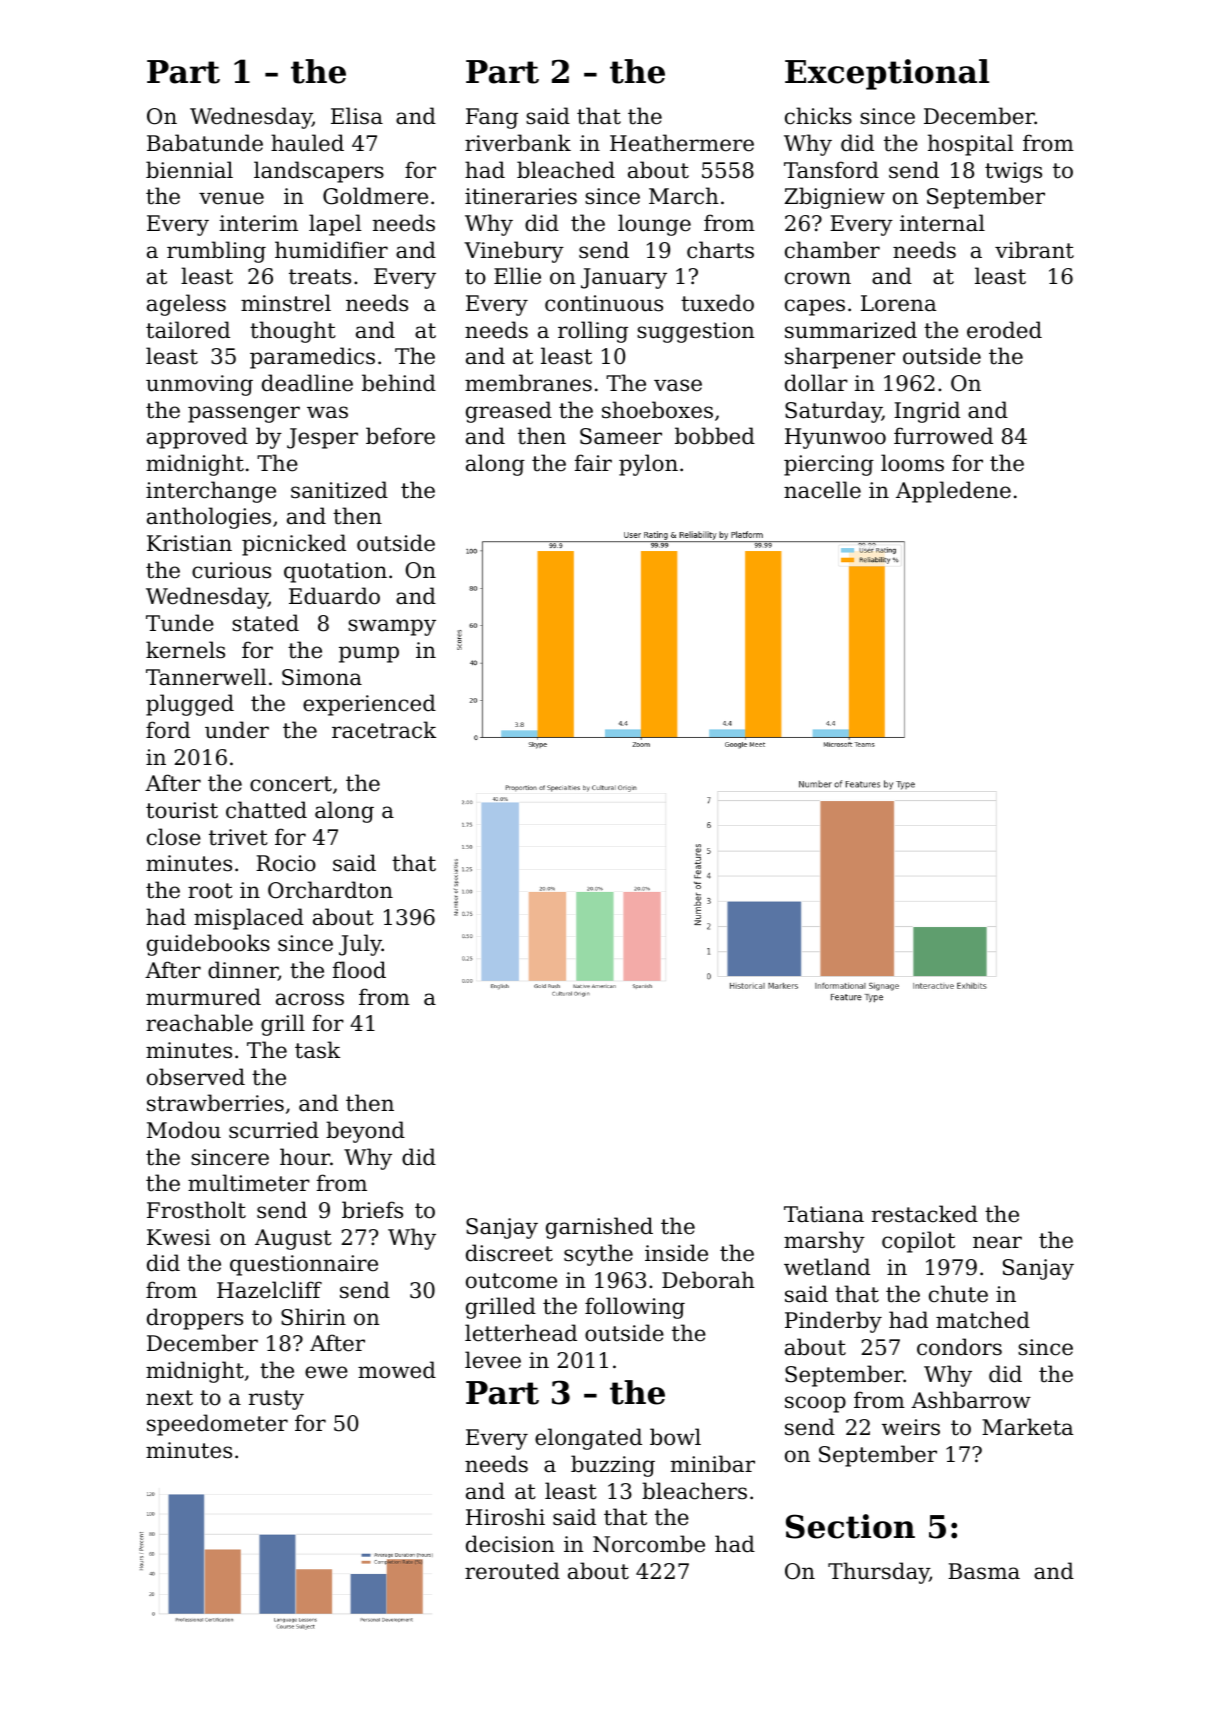  Describe the element at coordinates (925, 1214) in the image. I see `restacked` at that location.
